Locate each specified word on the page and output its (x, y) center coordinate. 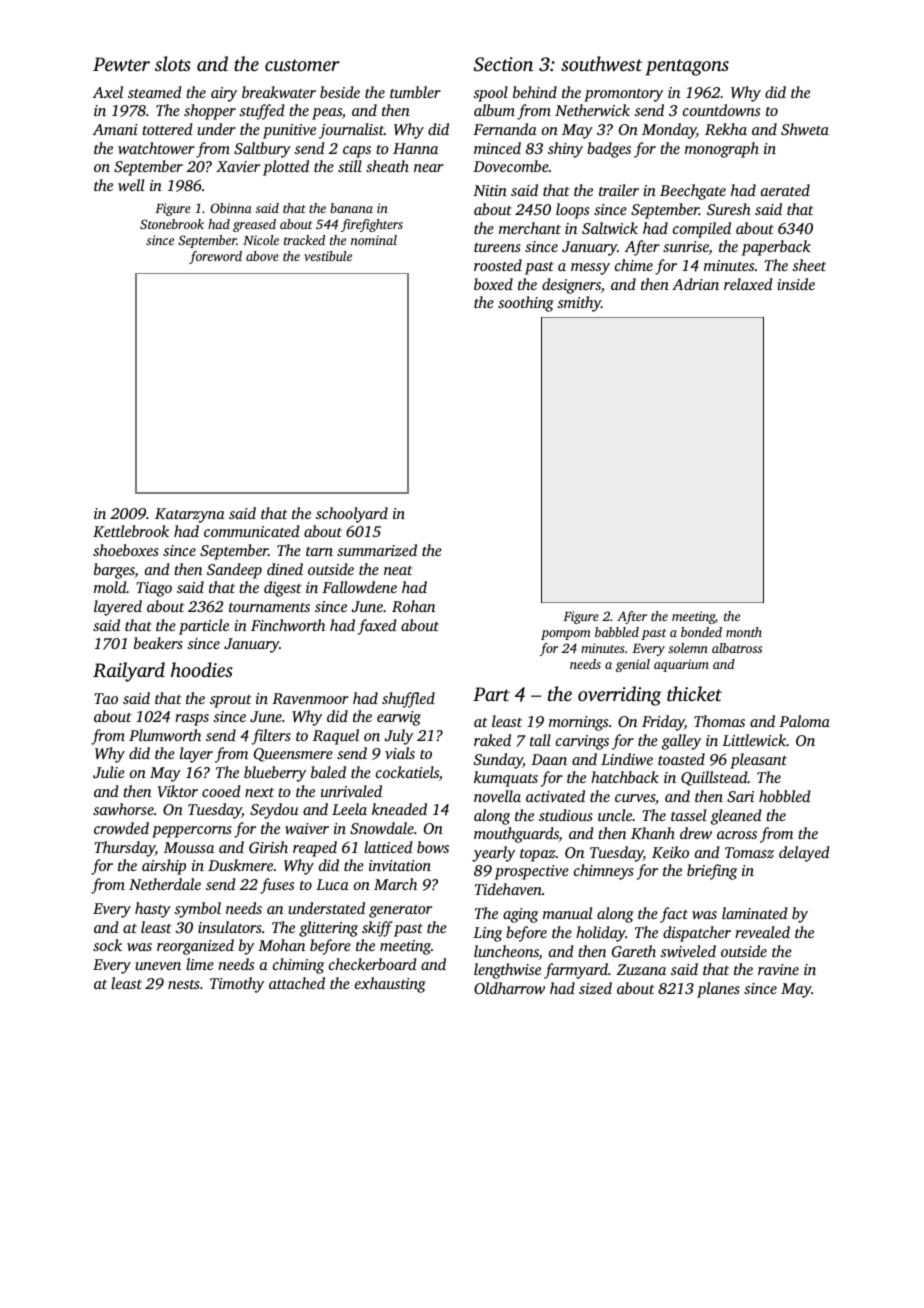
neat (398, 570)
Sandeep (234, 571)
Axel (108, 92)
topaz (538, 855)
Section (503, 64)
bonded (701, 632)
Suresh (729, 209)
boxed (493, 284)
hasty (153, 910)
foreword (215, 257)
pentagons (687, 67)
